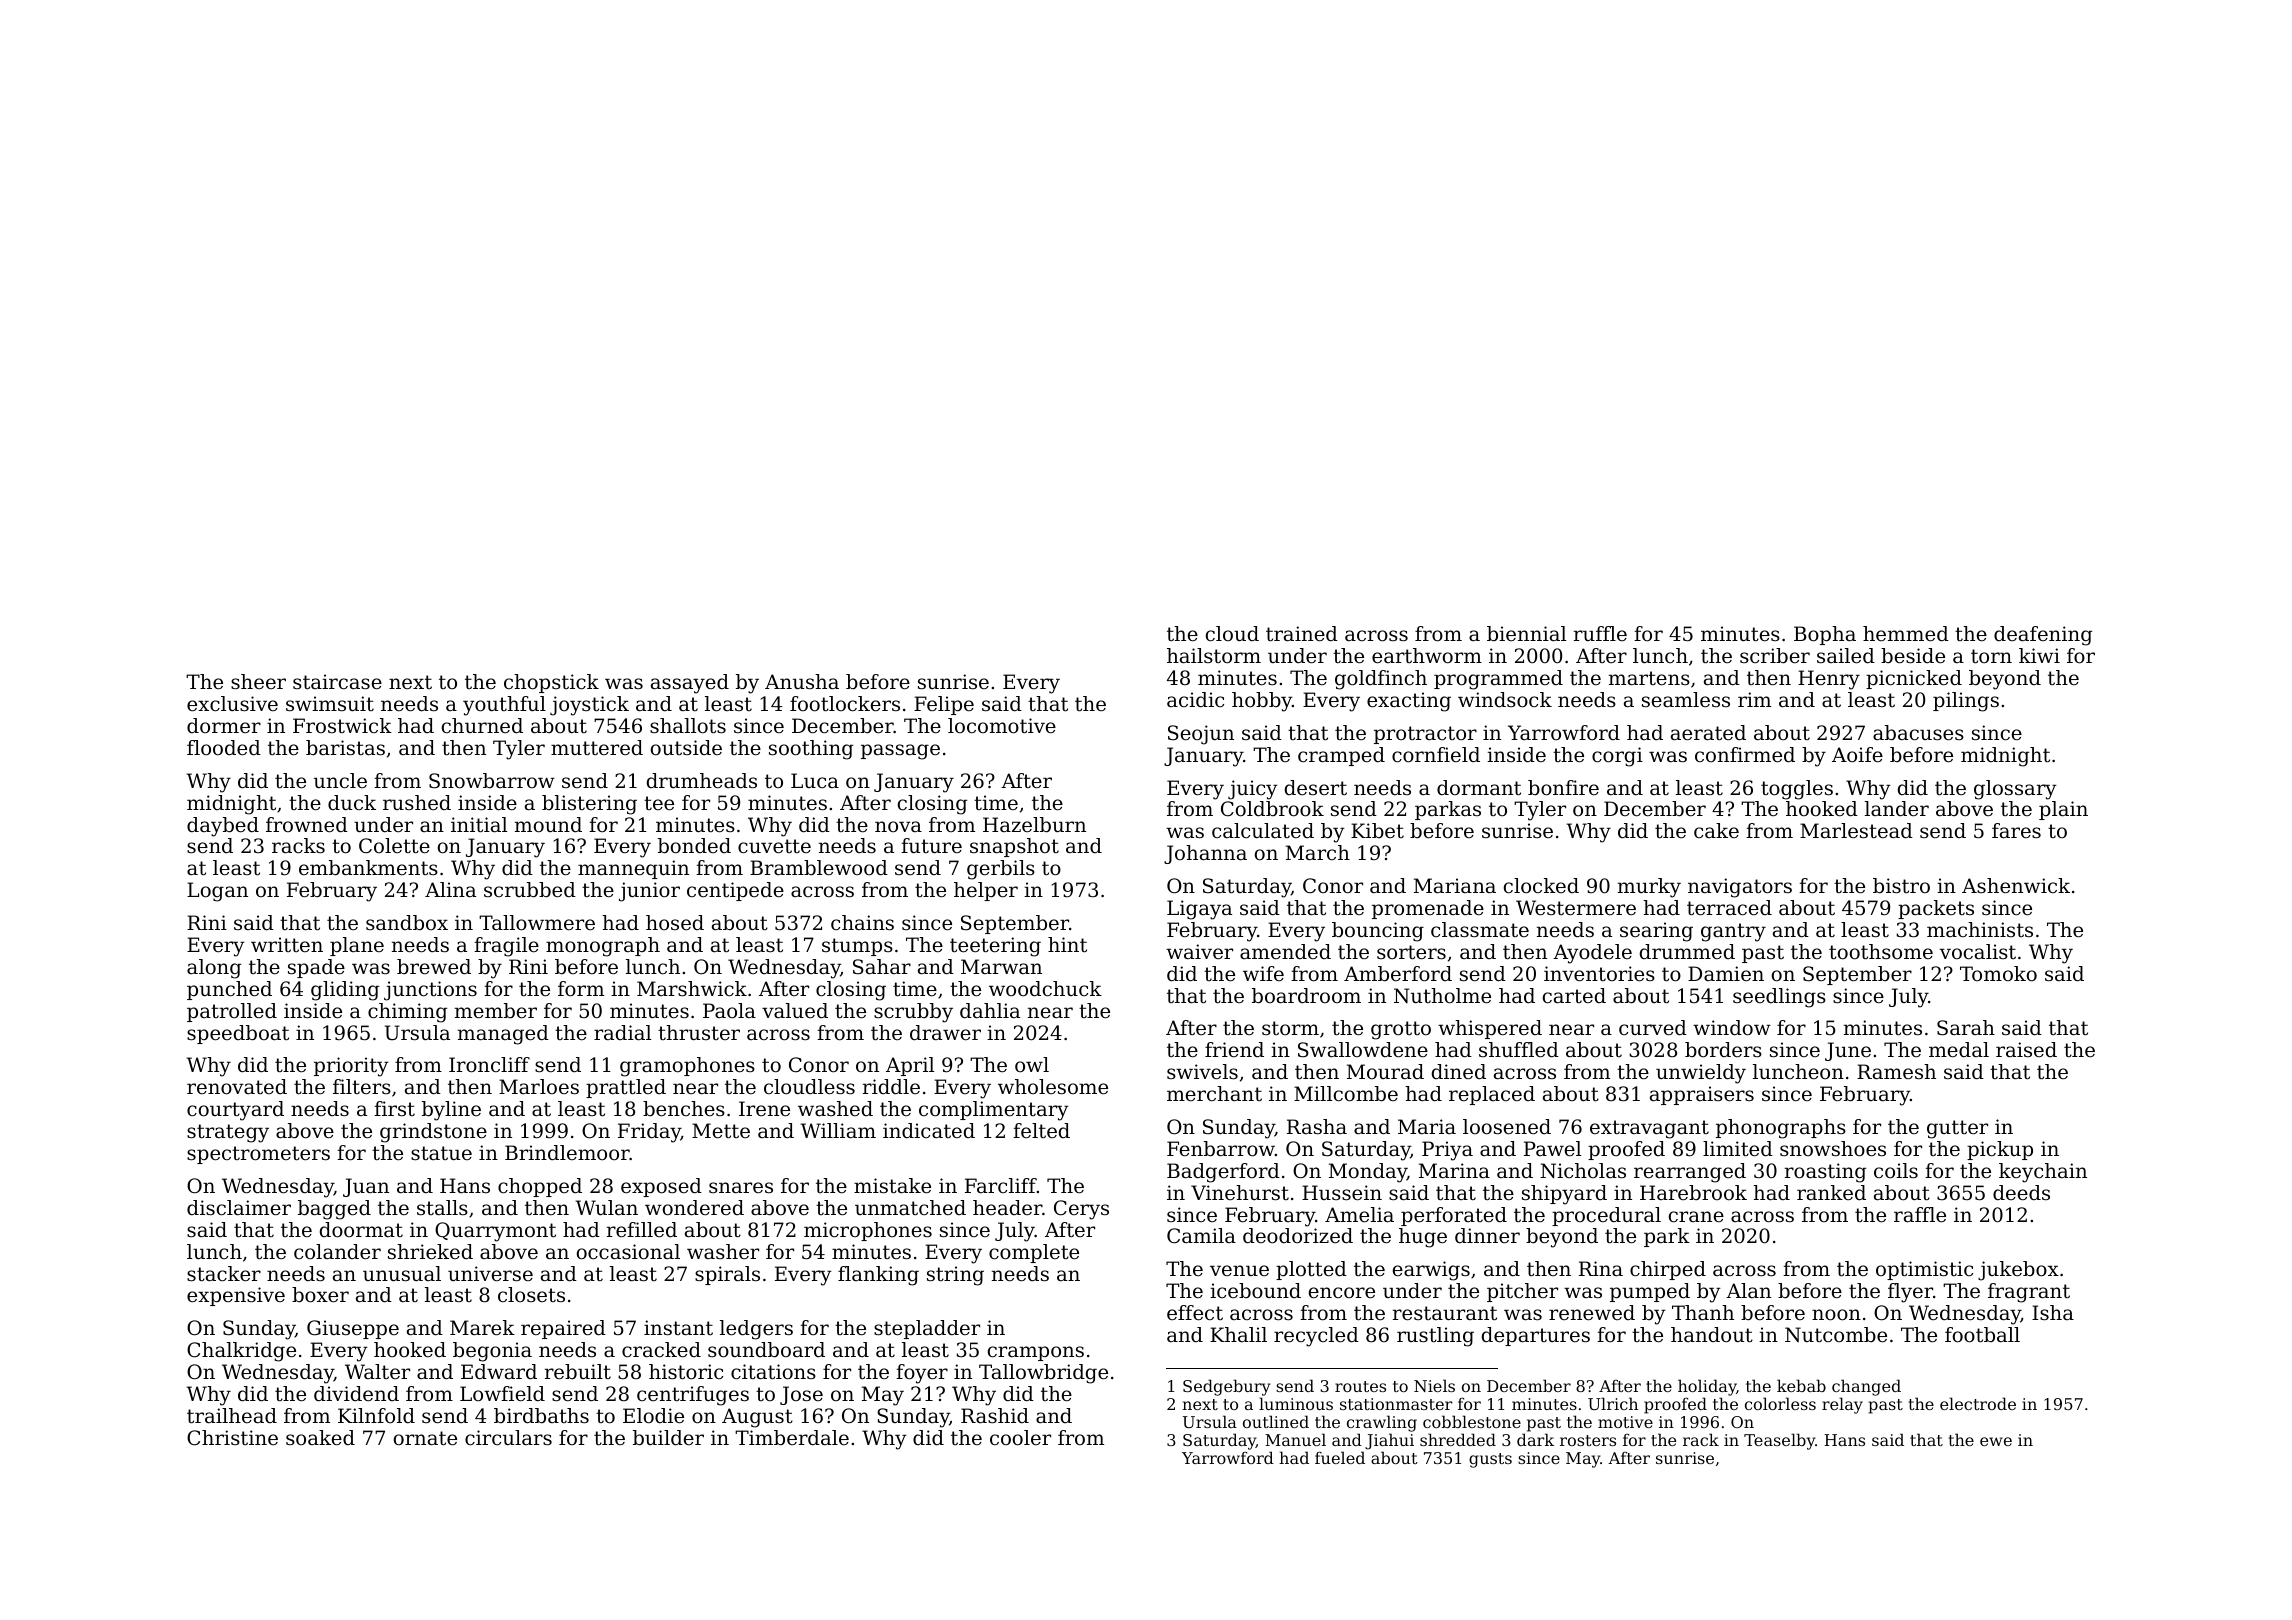 The image size is (2292, 1620). I want to click on March, so click(1318, 853).
